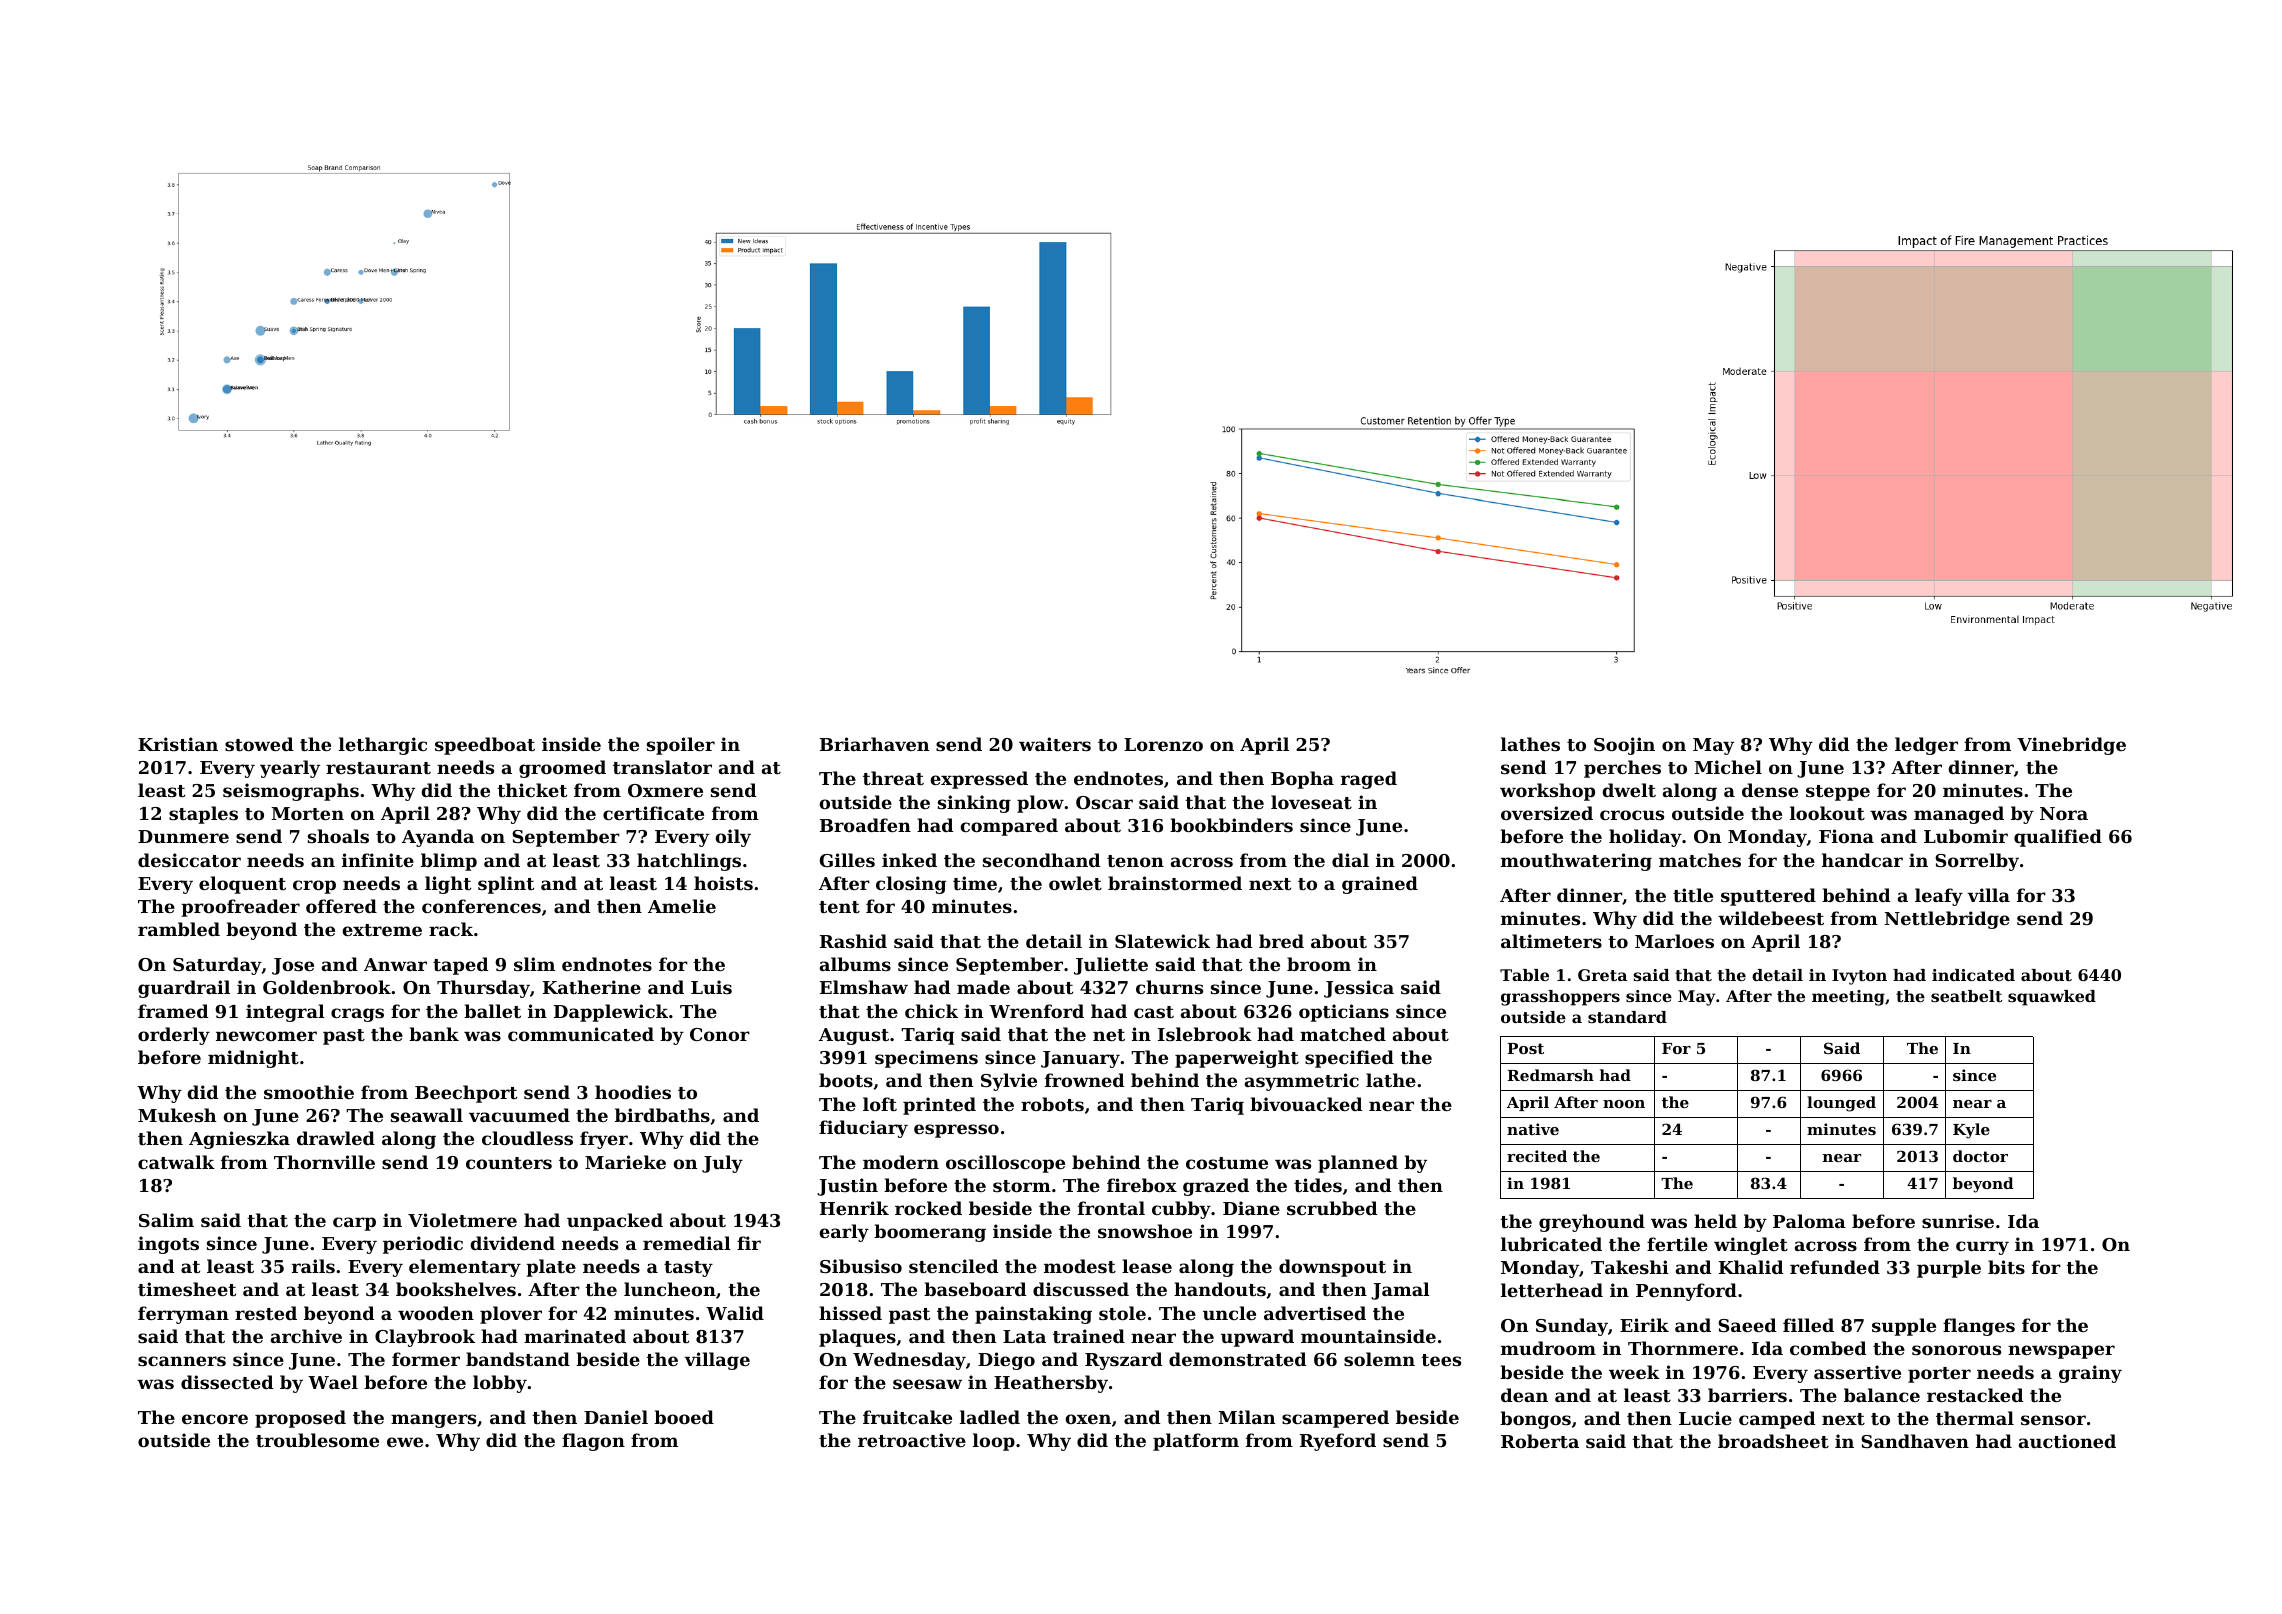 The image size is (2282, 1614). Describe the element at coordinates (285, 1013) in the screenshot. I see `integral` at that location.
